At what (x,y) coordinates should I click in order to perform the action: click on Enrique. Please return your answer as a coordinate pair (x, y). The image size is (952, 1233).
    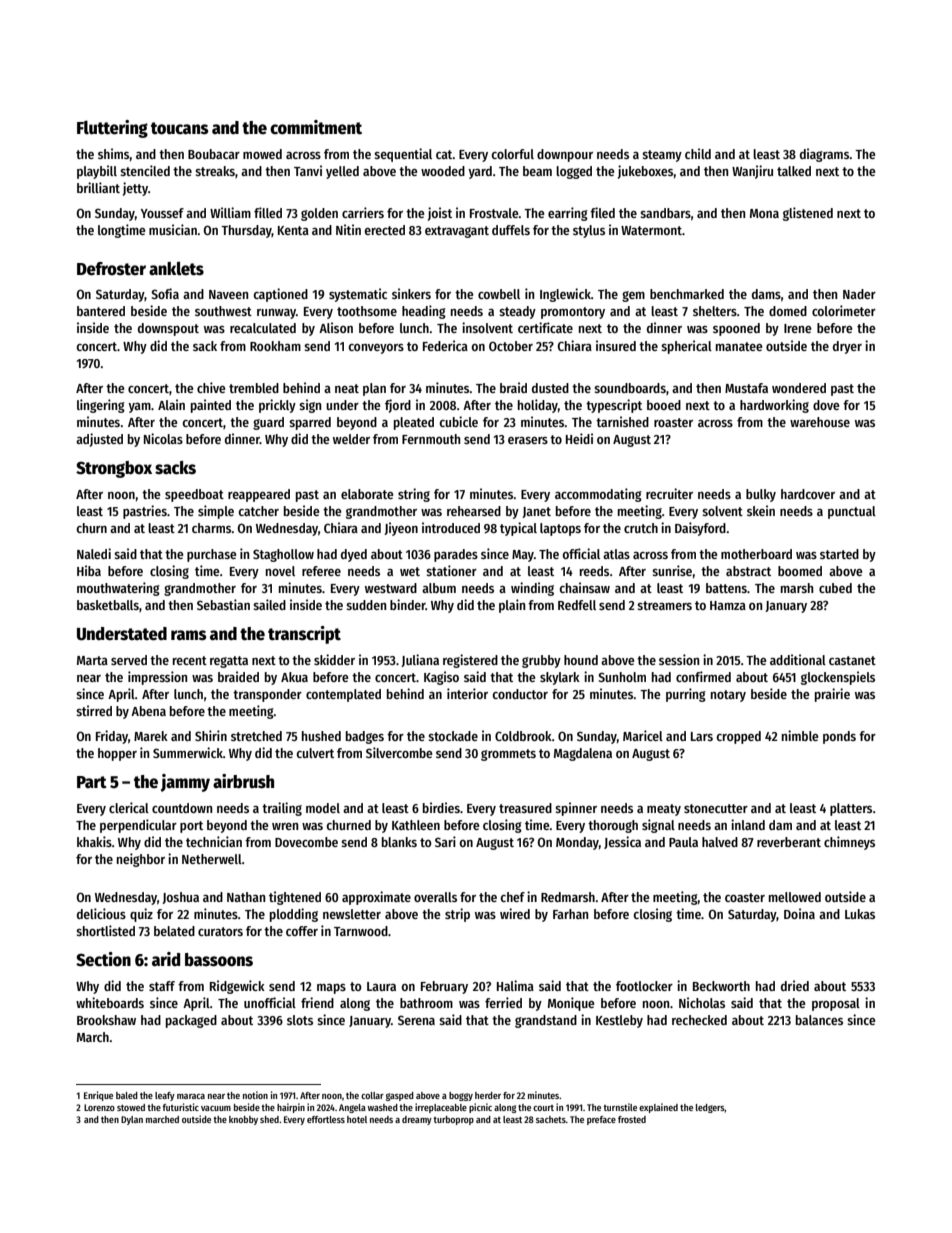
    Looking at the image, I should click on (98, 1096).
